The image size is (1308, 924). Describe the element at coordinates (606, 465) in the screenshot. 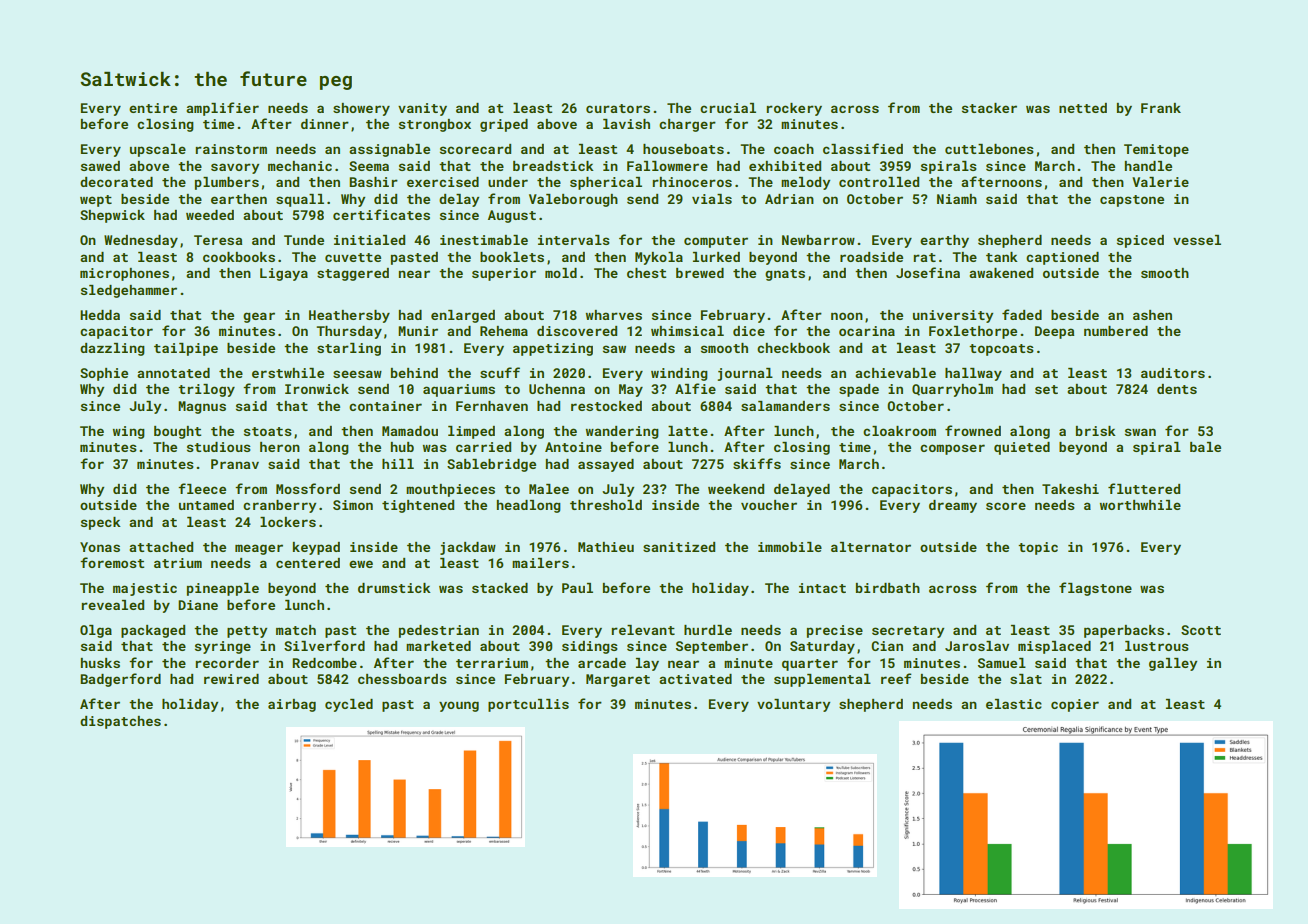

I see `assayed` at that location.
